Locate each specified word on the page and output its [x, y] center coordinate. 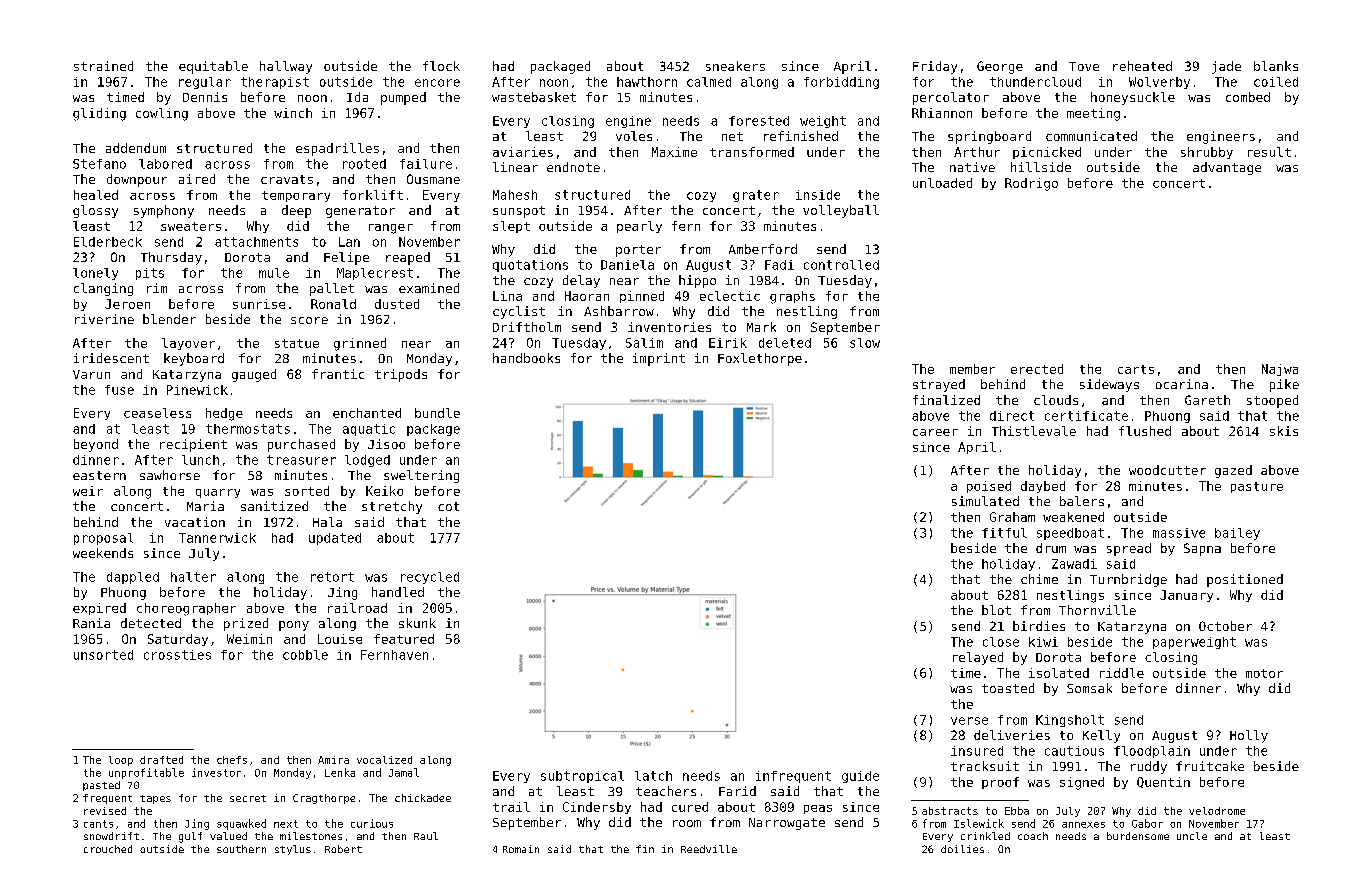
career [935, 432]
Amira [333, 760]
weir [88, 491]
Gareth [1207, 400]
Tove [1084, 66]
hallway [286, 67]
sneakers [735, 66]
